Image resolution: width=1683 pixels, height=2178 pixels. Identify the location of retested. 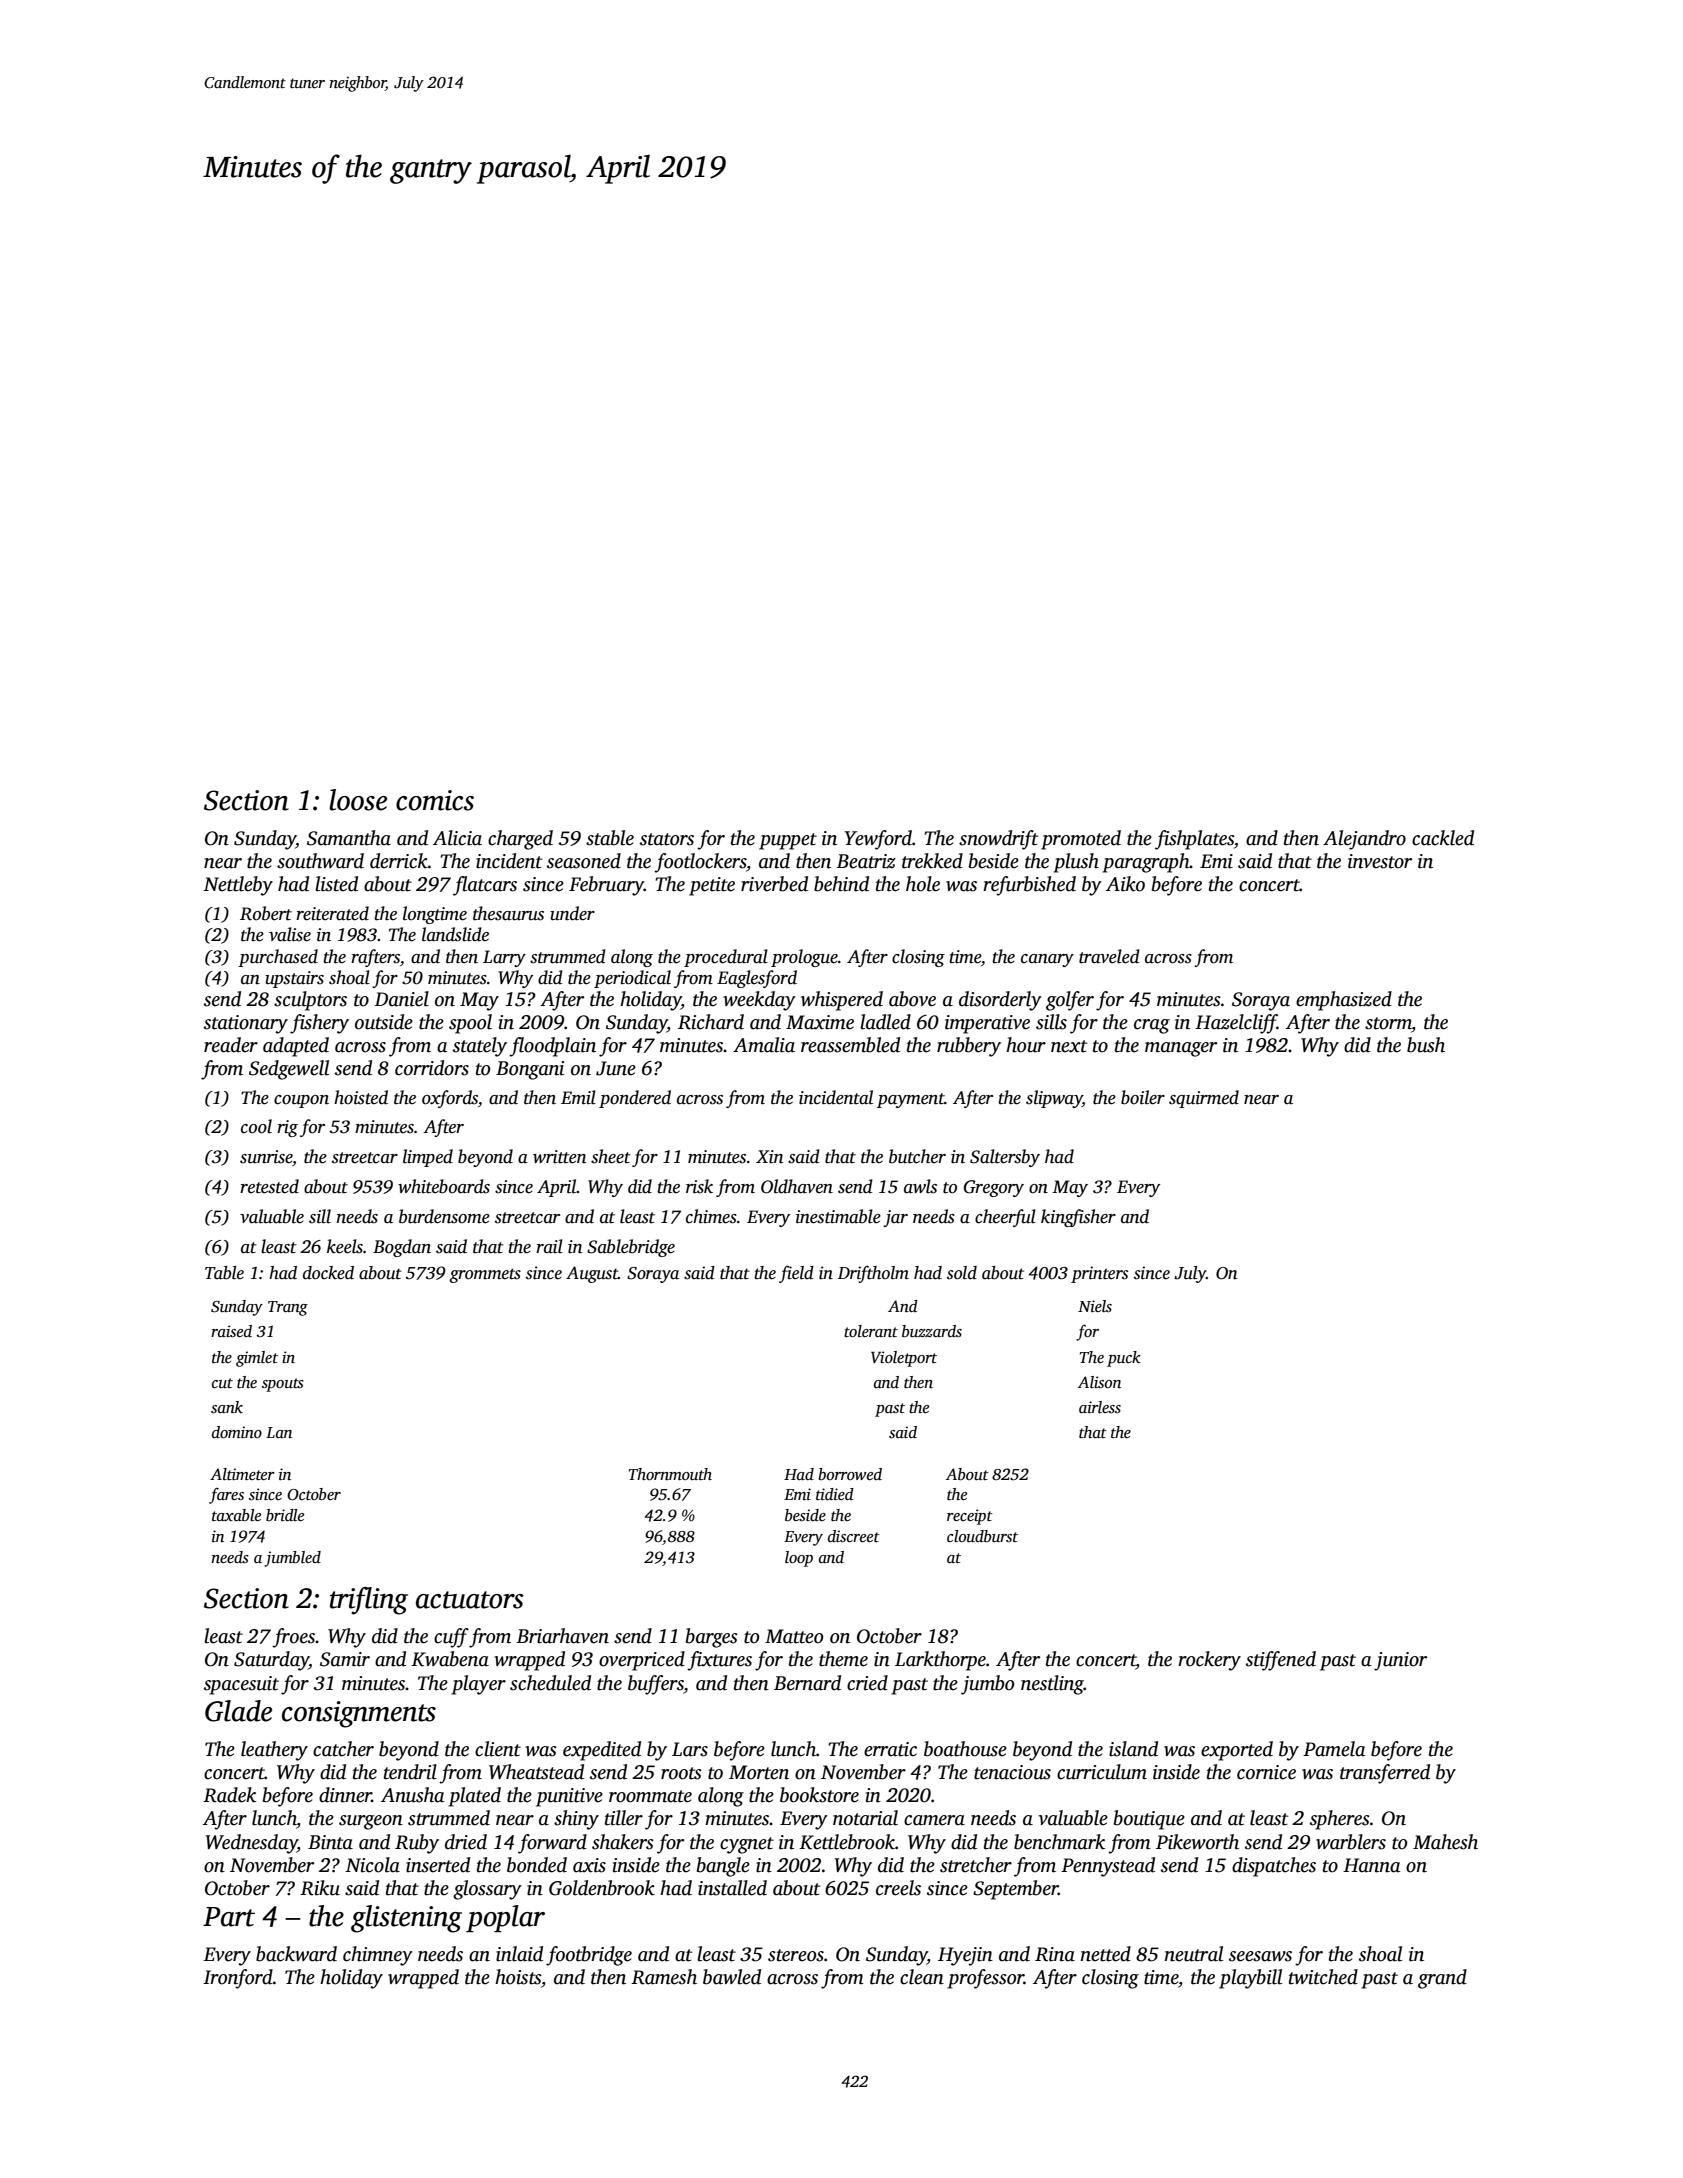
(269, 1186).
